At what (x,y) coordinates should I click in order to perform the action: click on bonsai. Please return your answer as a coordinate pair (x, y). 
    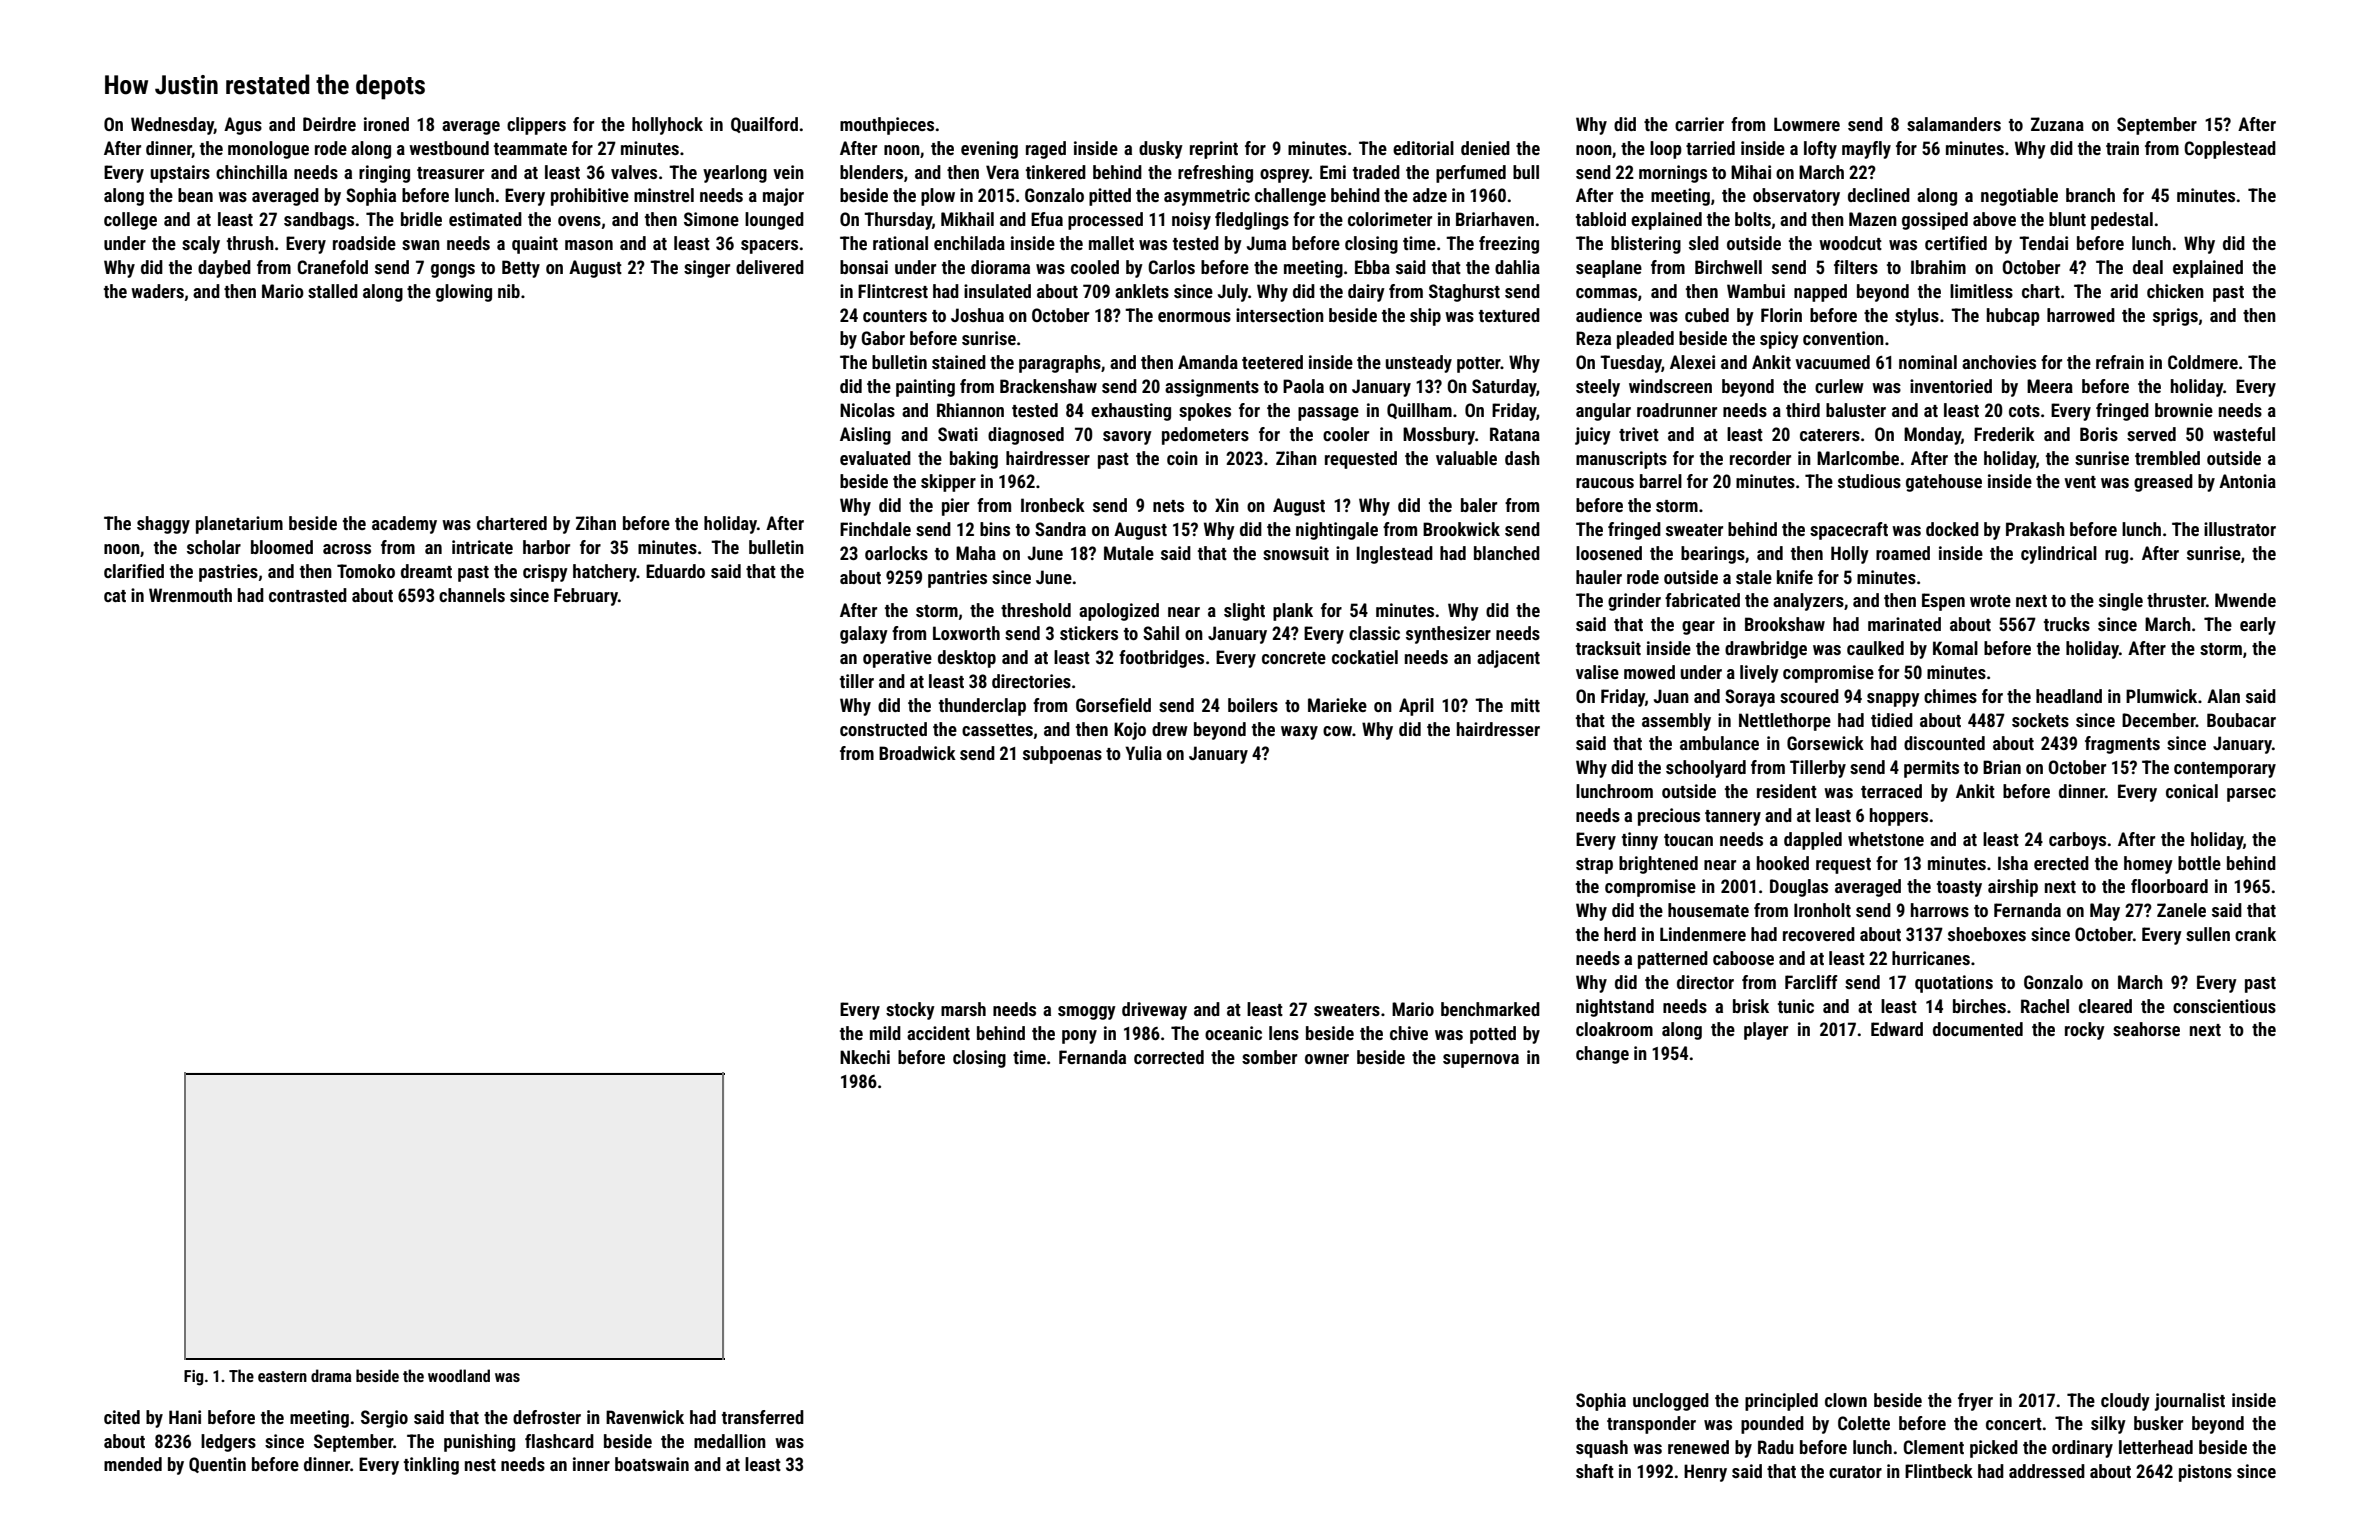
    Looking at the image, I should click on (864, 267).
